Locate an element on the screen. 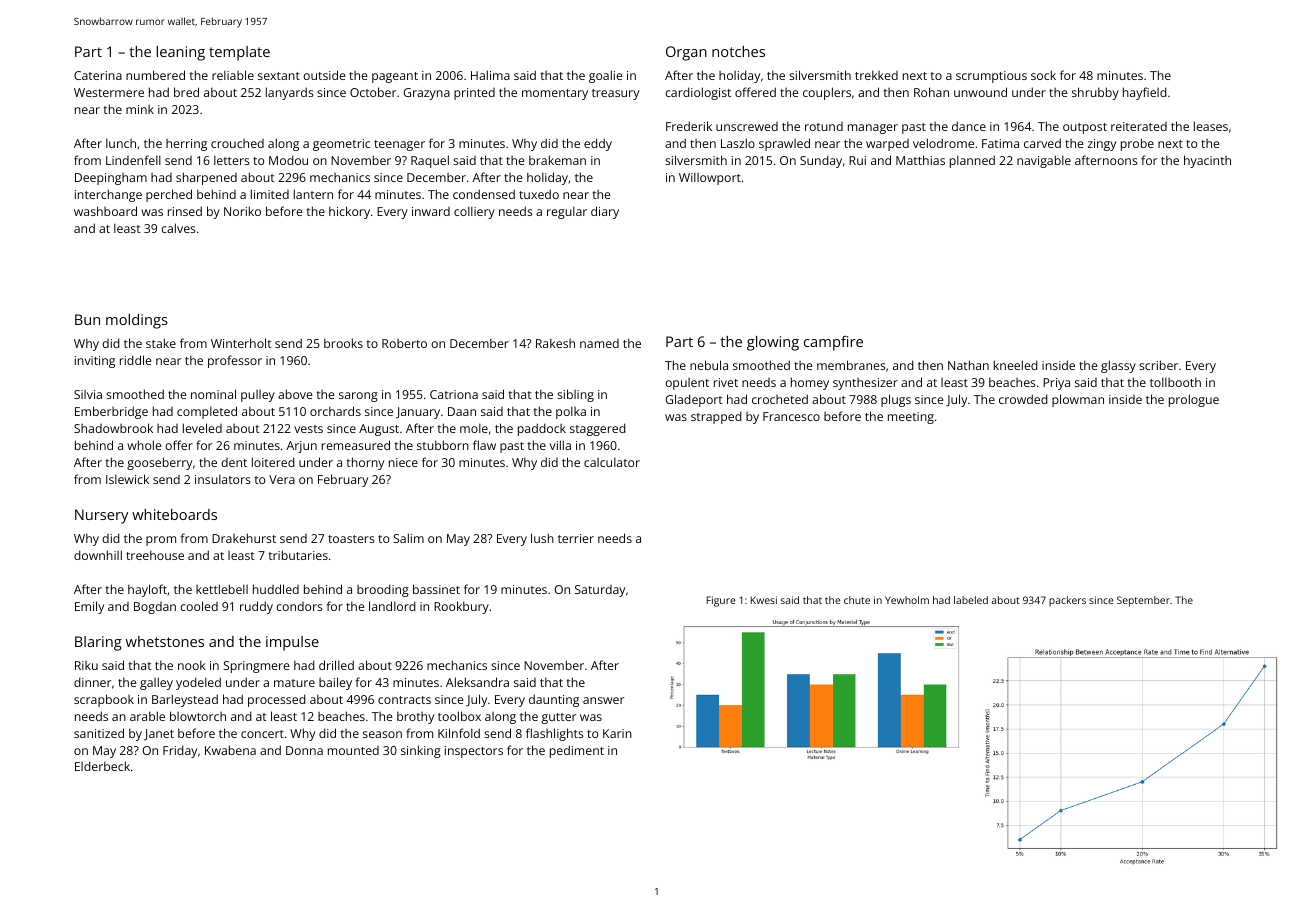 The image size is (1308, 924). Bun is located at coordinates (87, 319).
